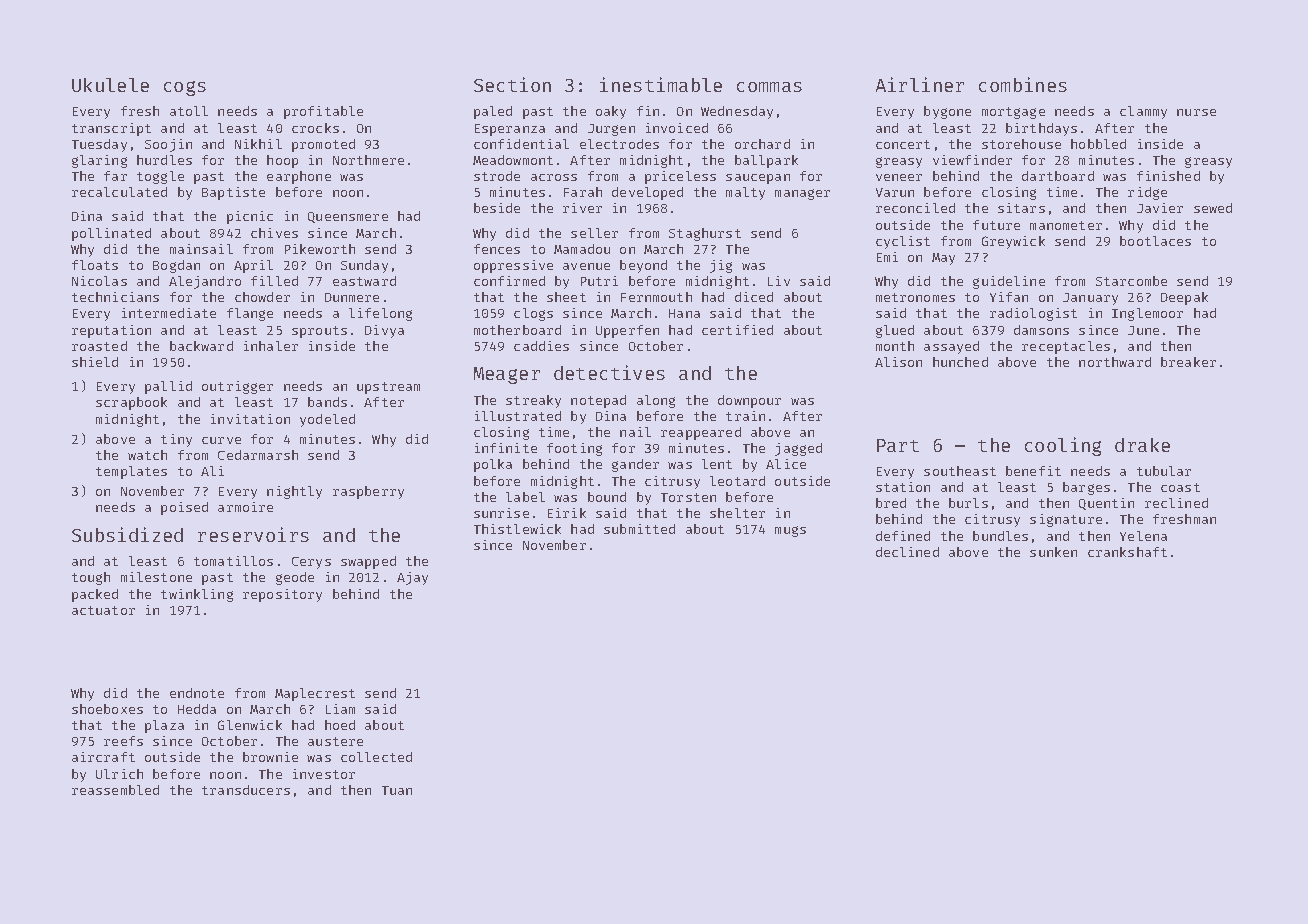 This screenshot has height=924, width=1308. What do you see at coordinates (769, 87) in the screenshot?
I see `commas` at bounding box center [769, 87].
